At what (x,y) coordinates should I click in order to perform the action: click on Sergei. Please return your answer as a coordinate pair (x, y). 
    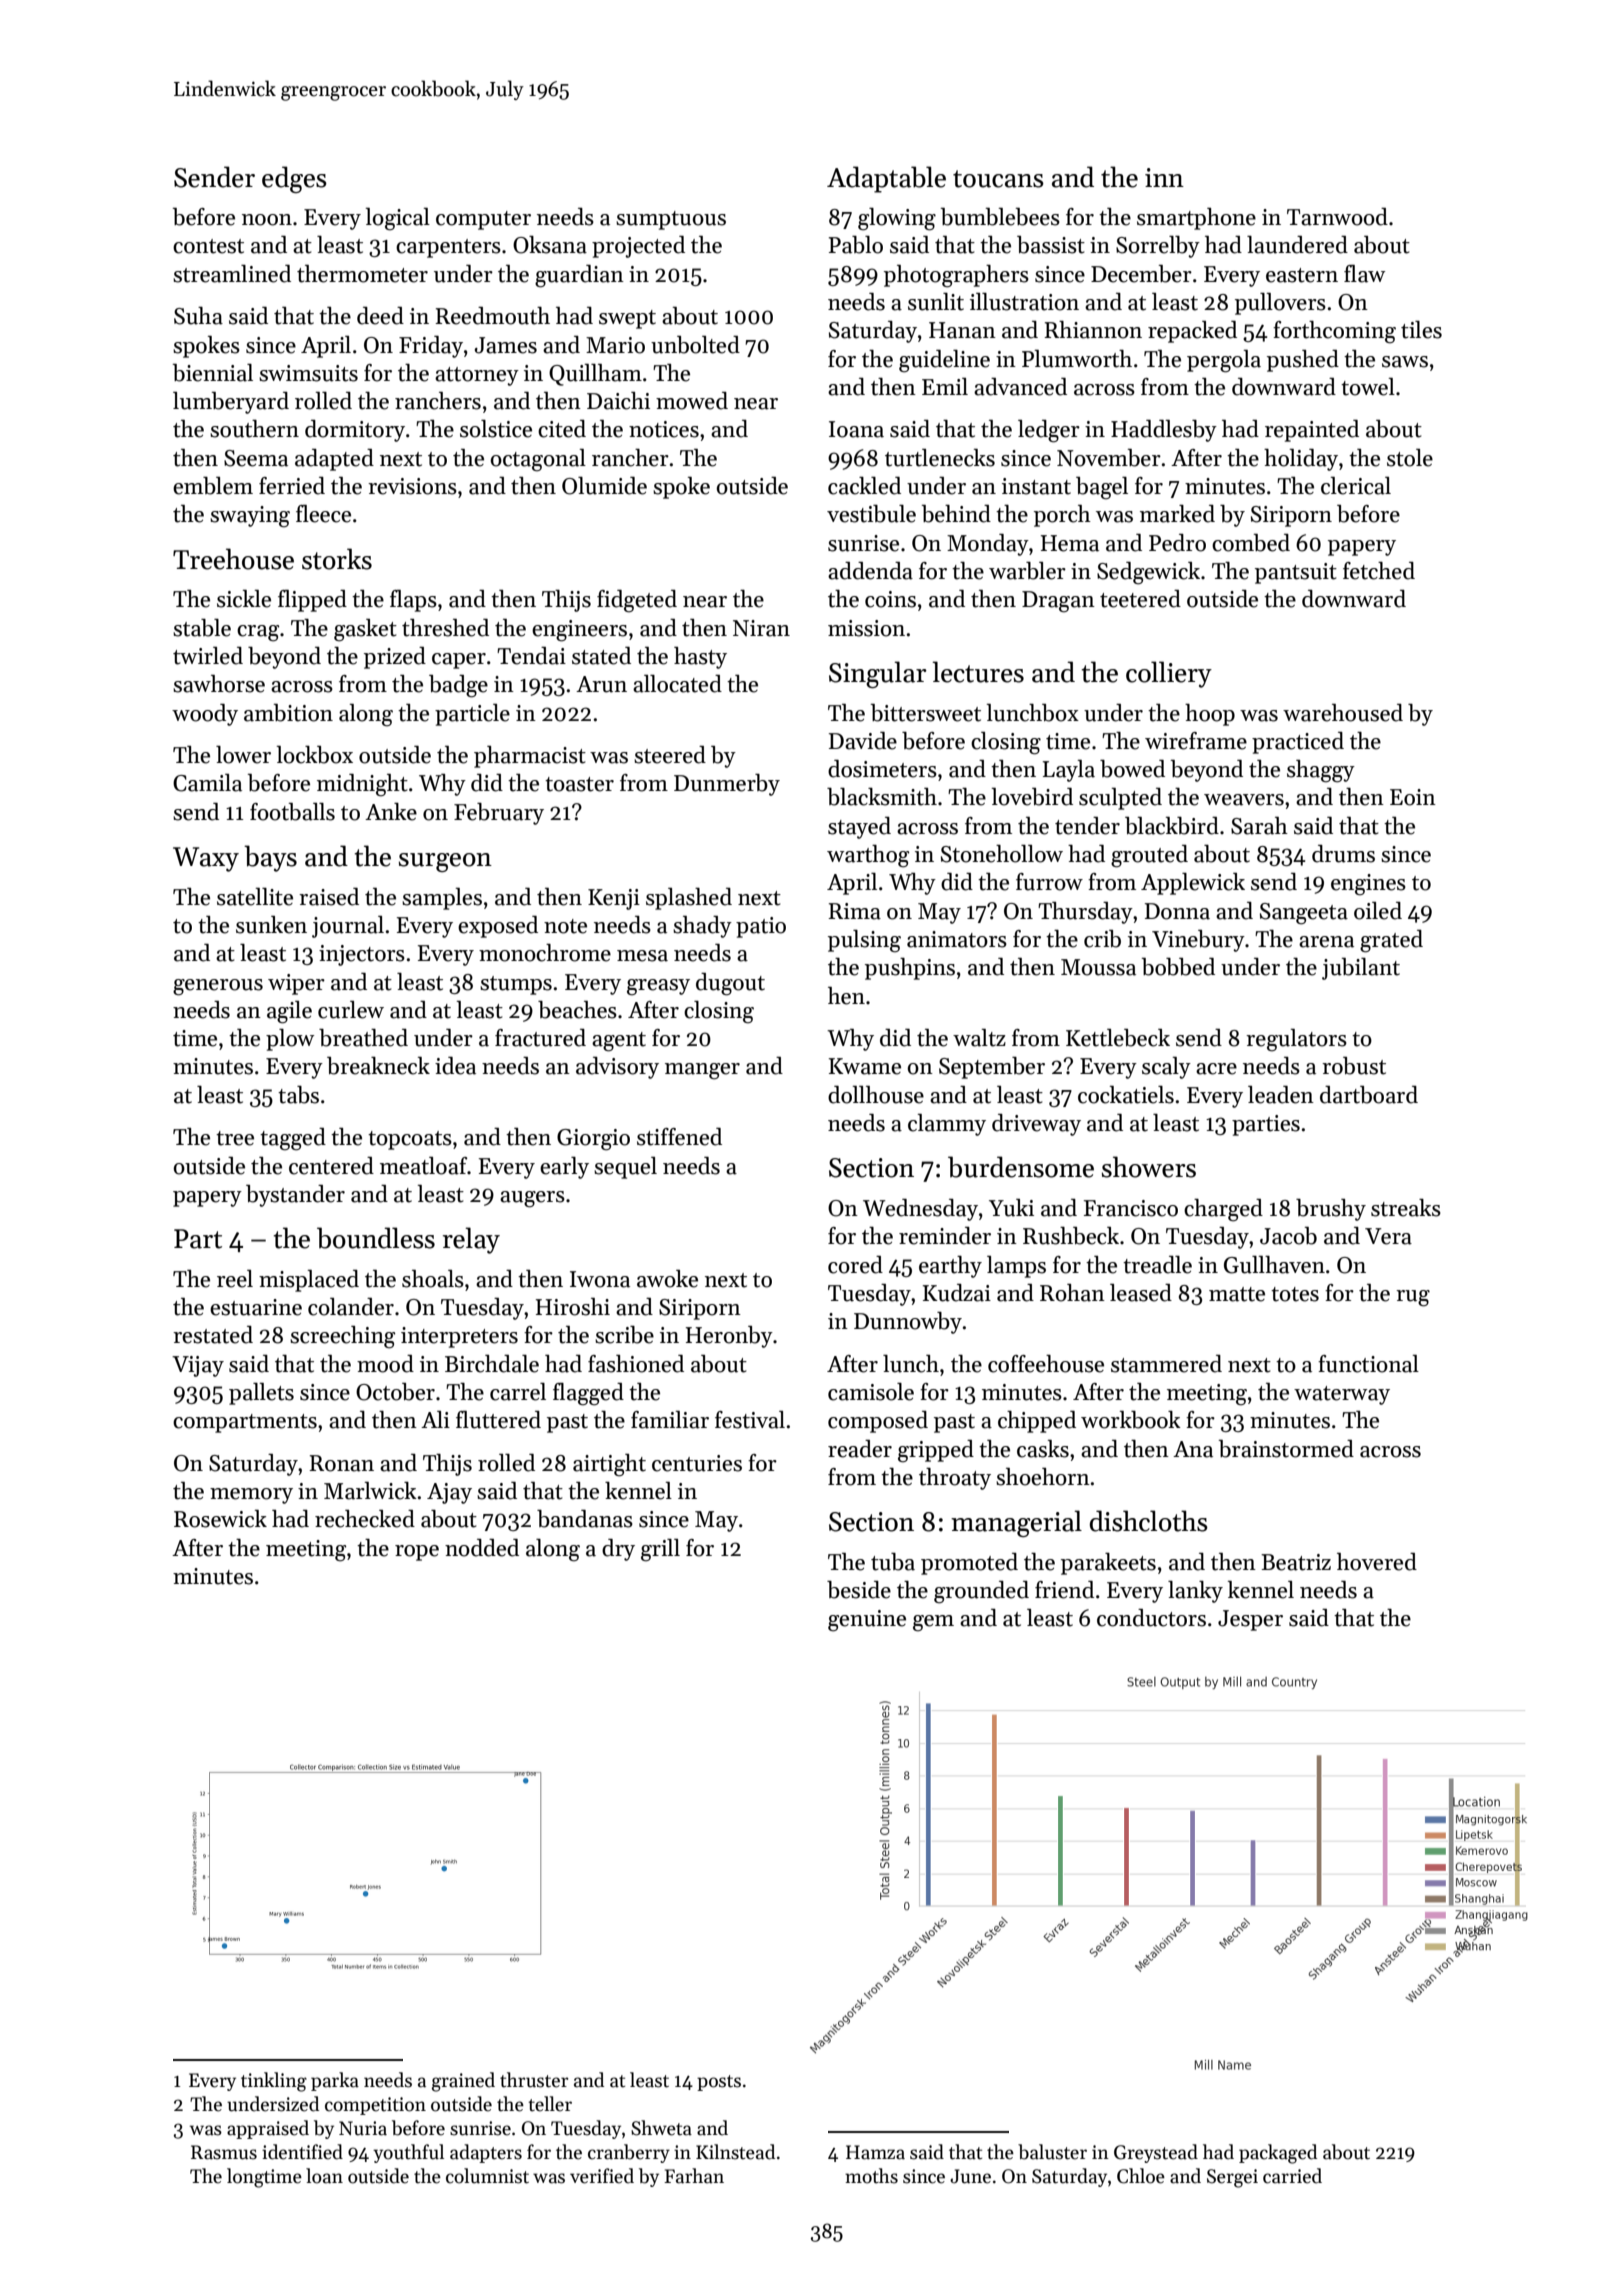
    Looking at the image, I should click on (1232, 2178).
